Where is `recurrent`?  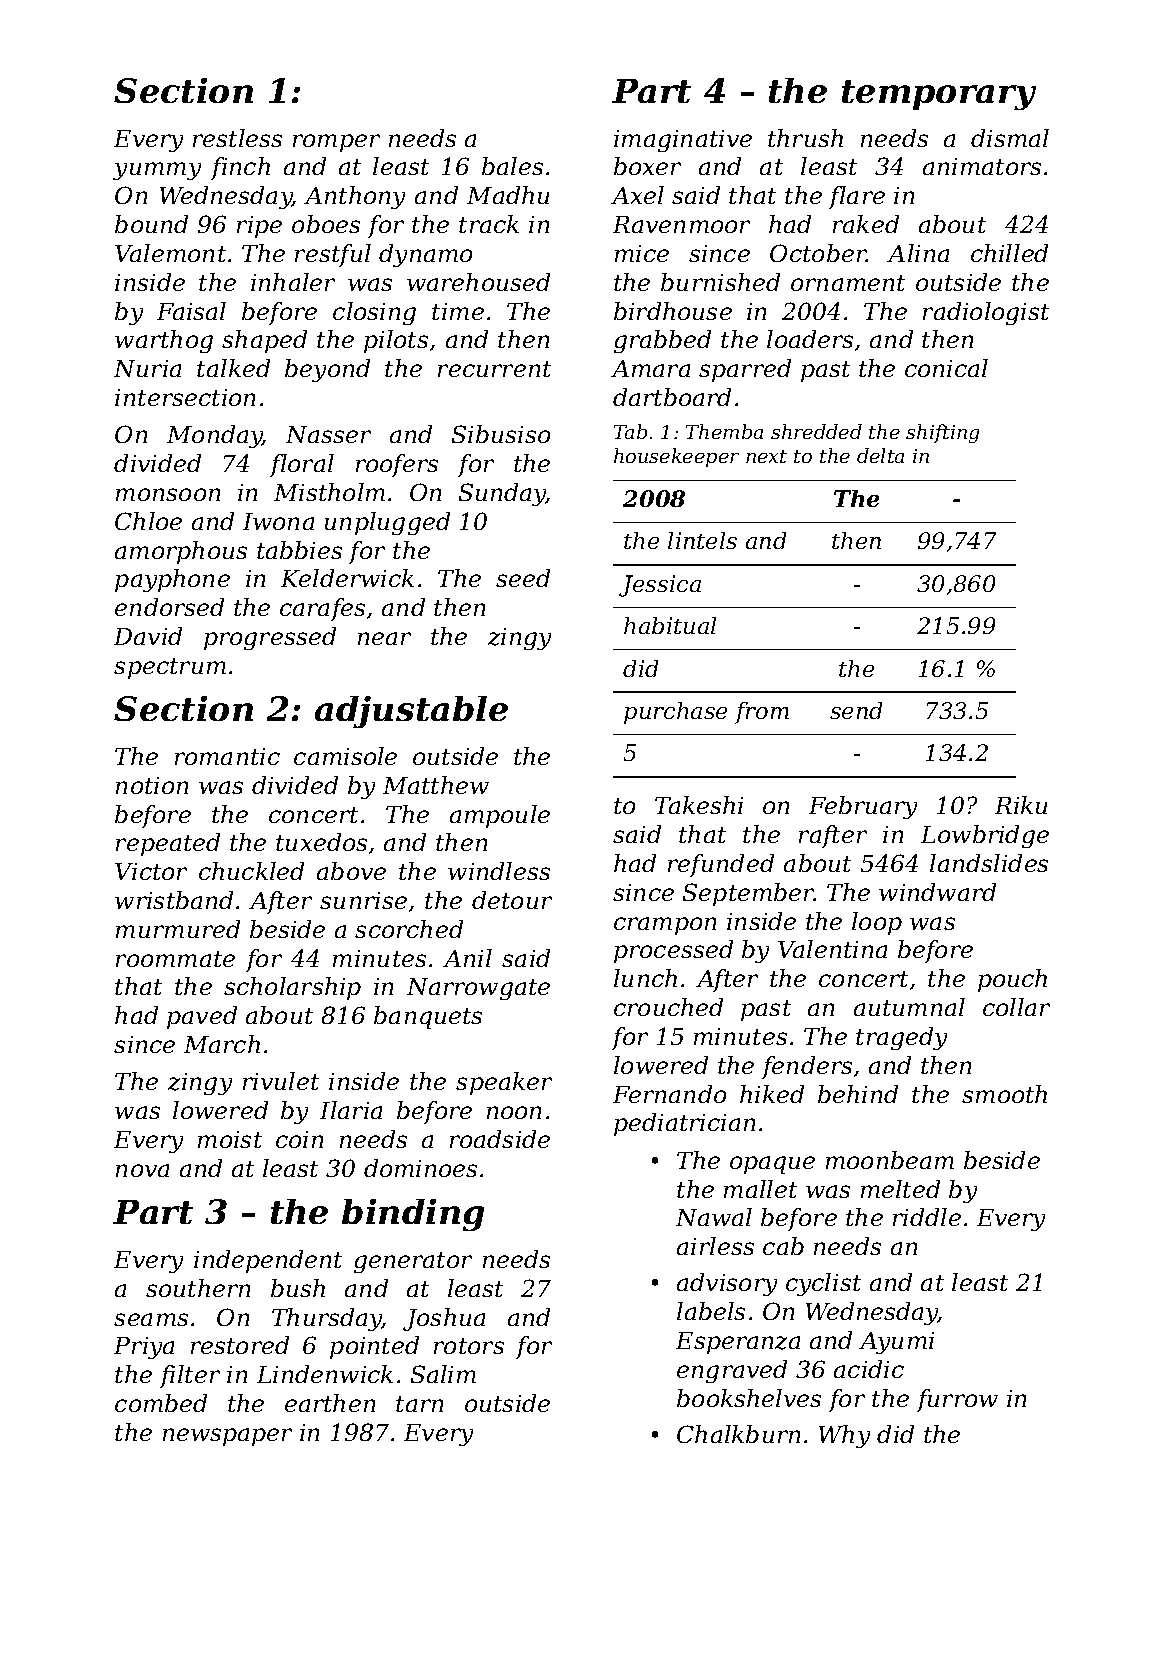 recurrent is located at coordinates (494, 369).
